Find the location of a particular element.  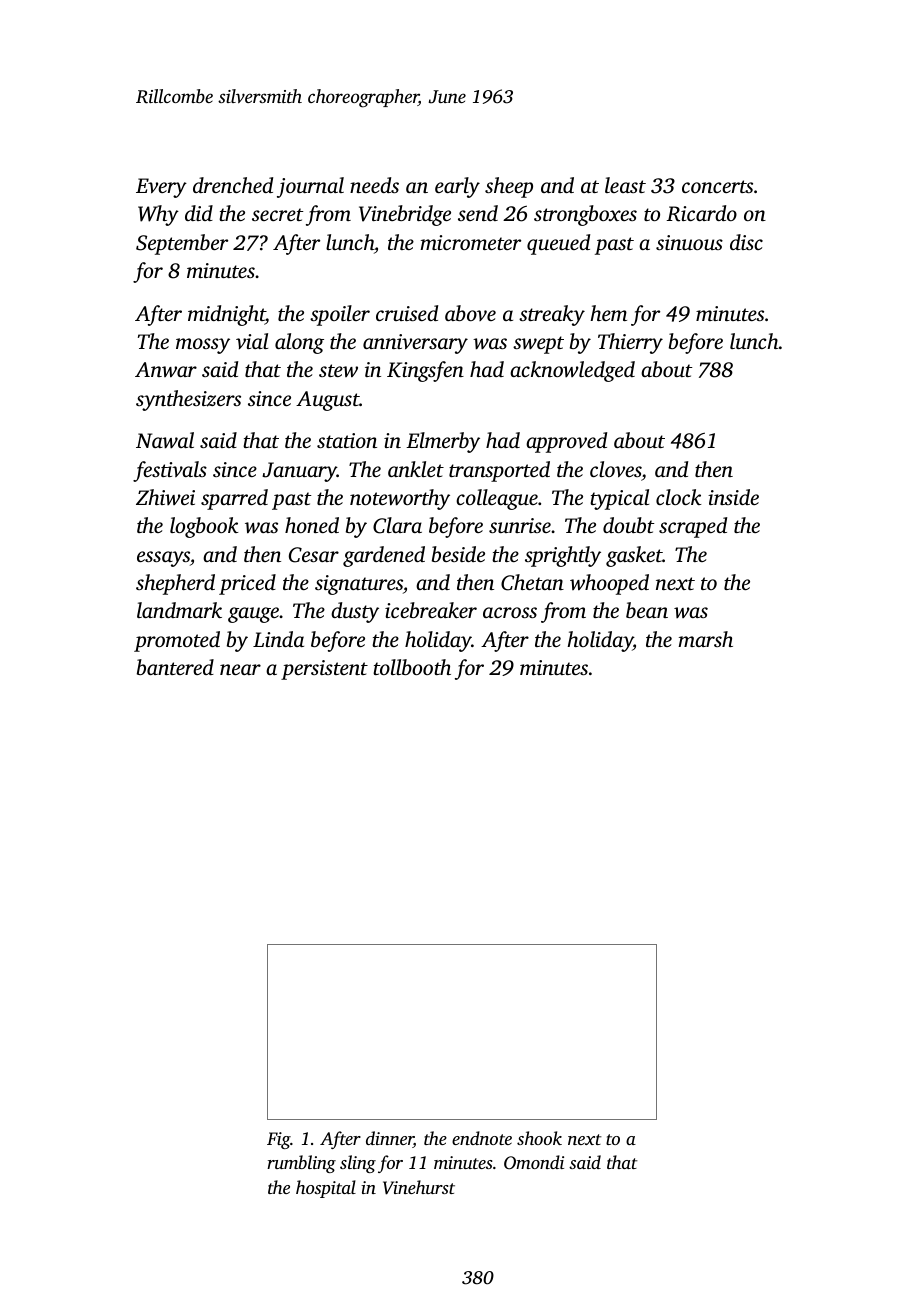

near is located at coordinates (240, 669).
